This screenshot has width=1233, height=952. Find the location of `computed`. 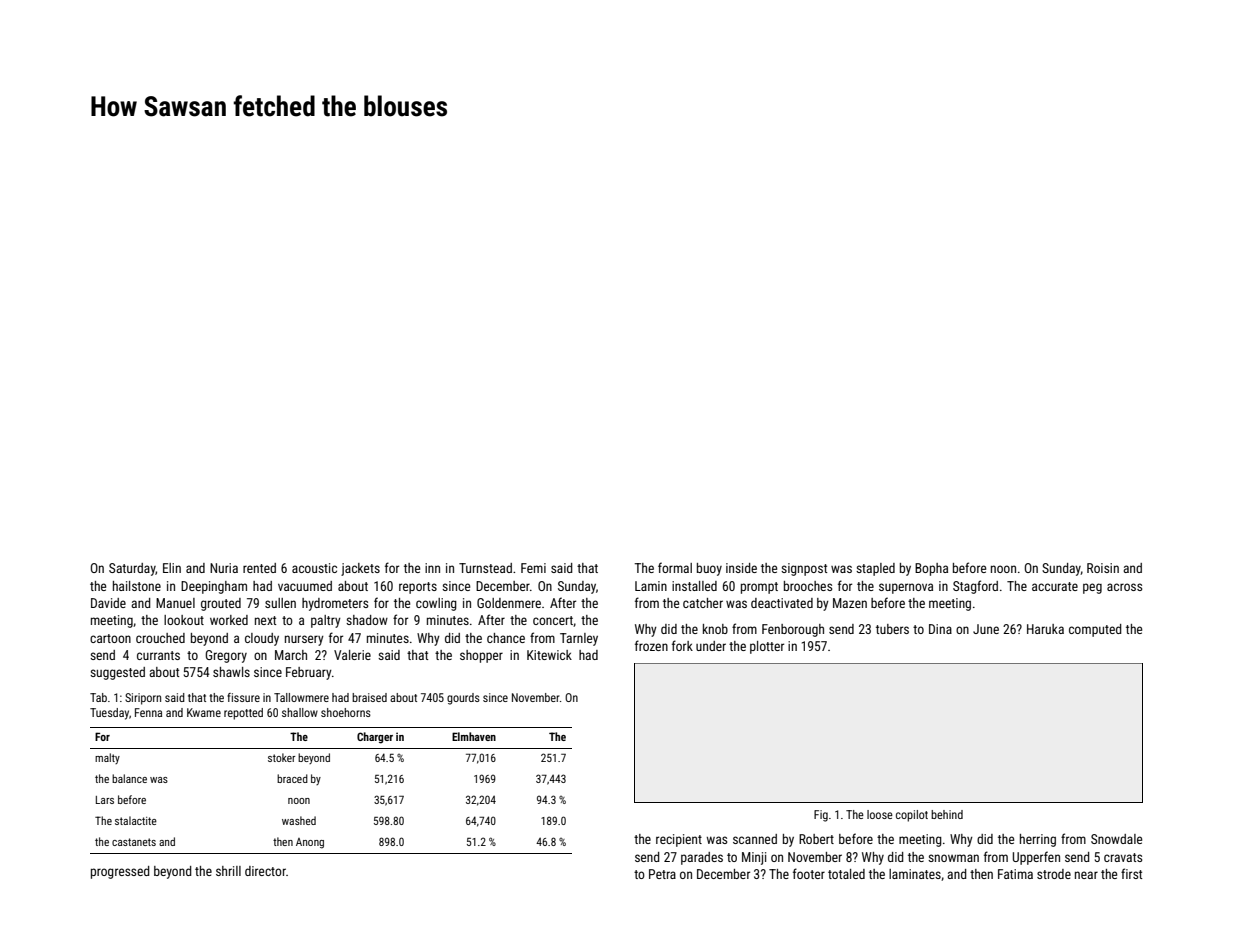

computed is located at coordinates (1095, 630).
